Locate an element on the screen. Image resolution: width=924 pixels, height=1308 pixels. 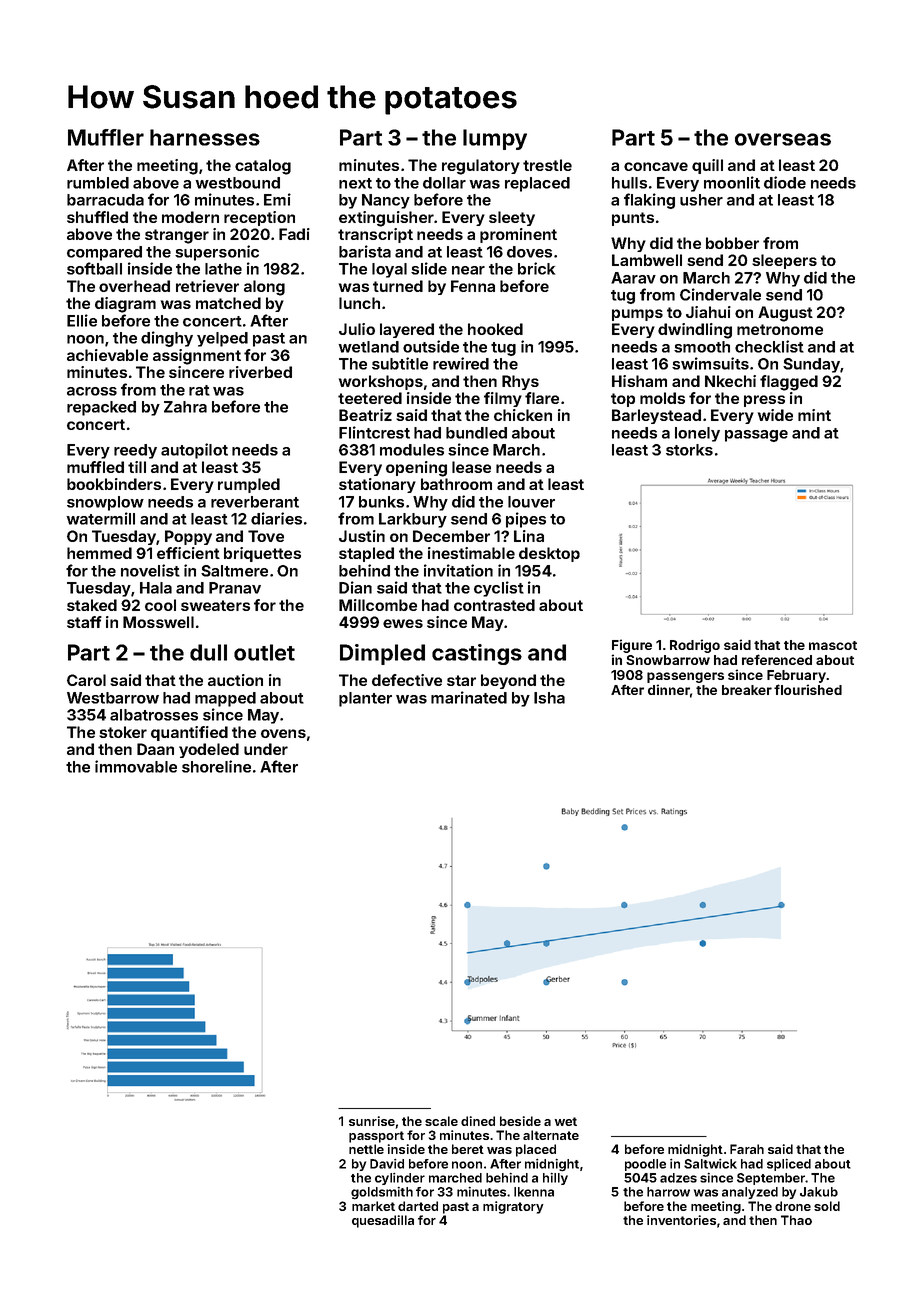
Rodrigo is located at coordinates (695, 646).
